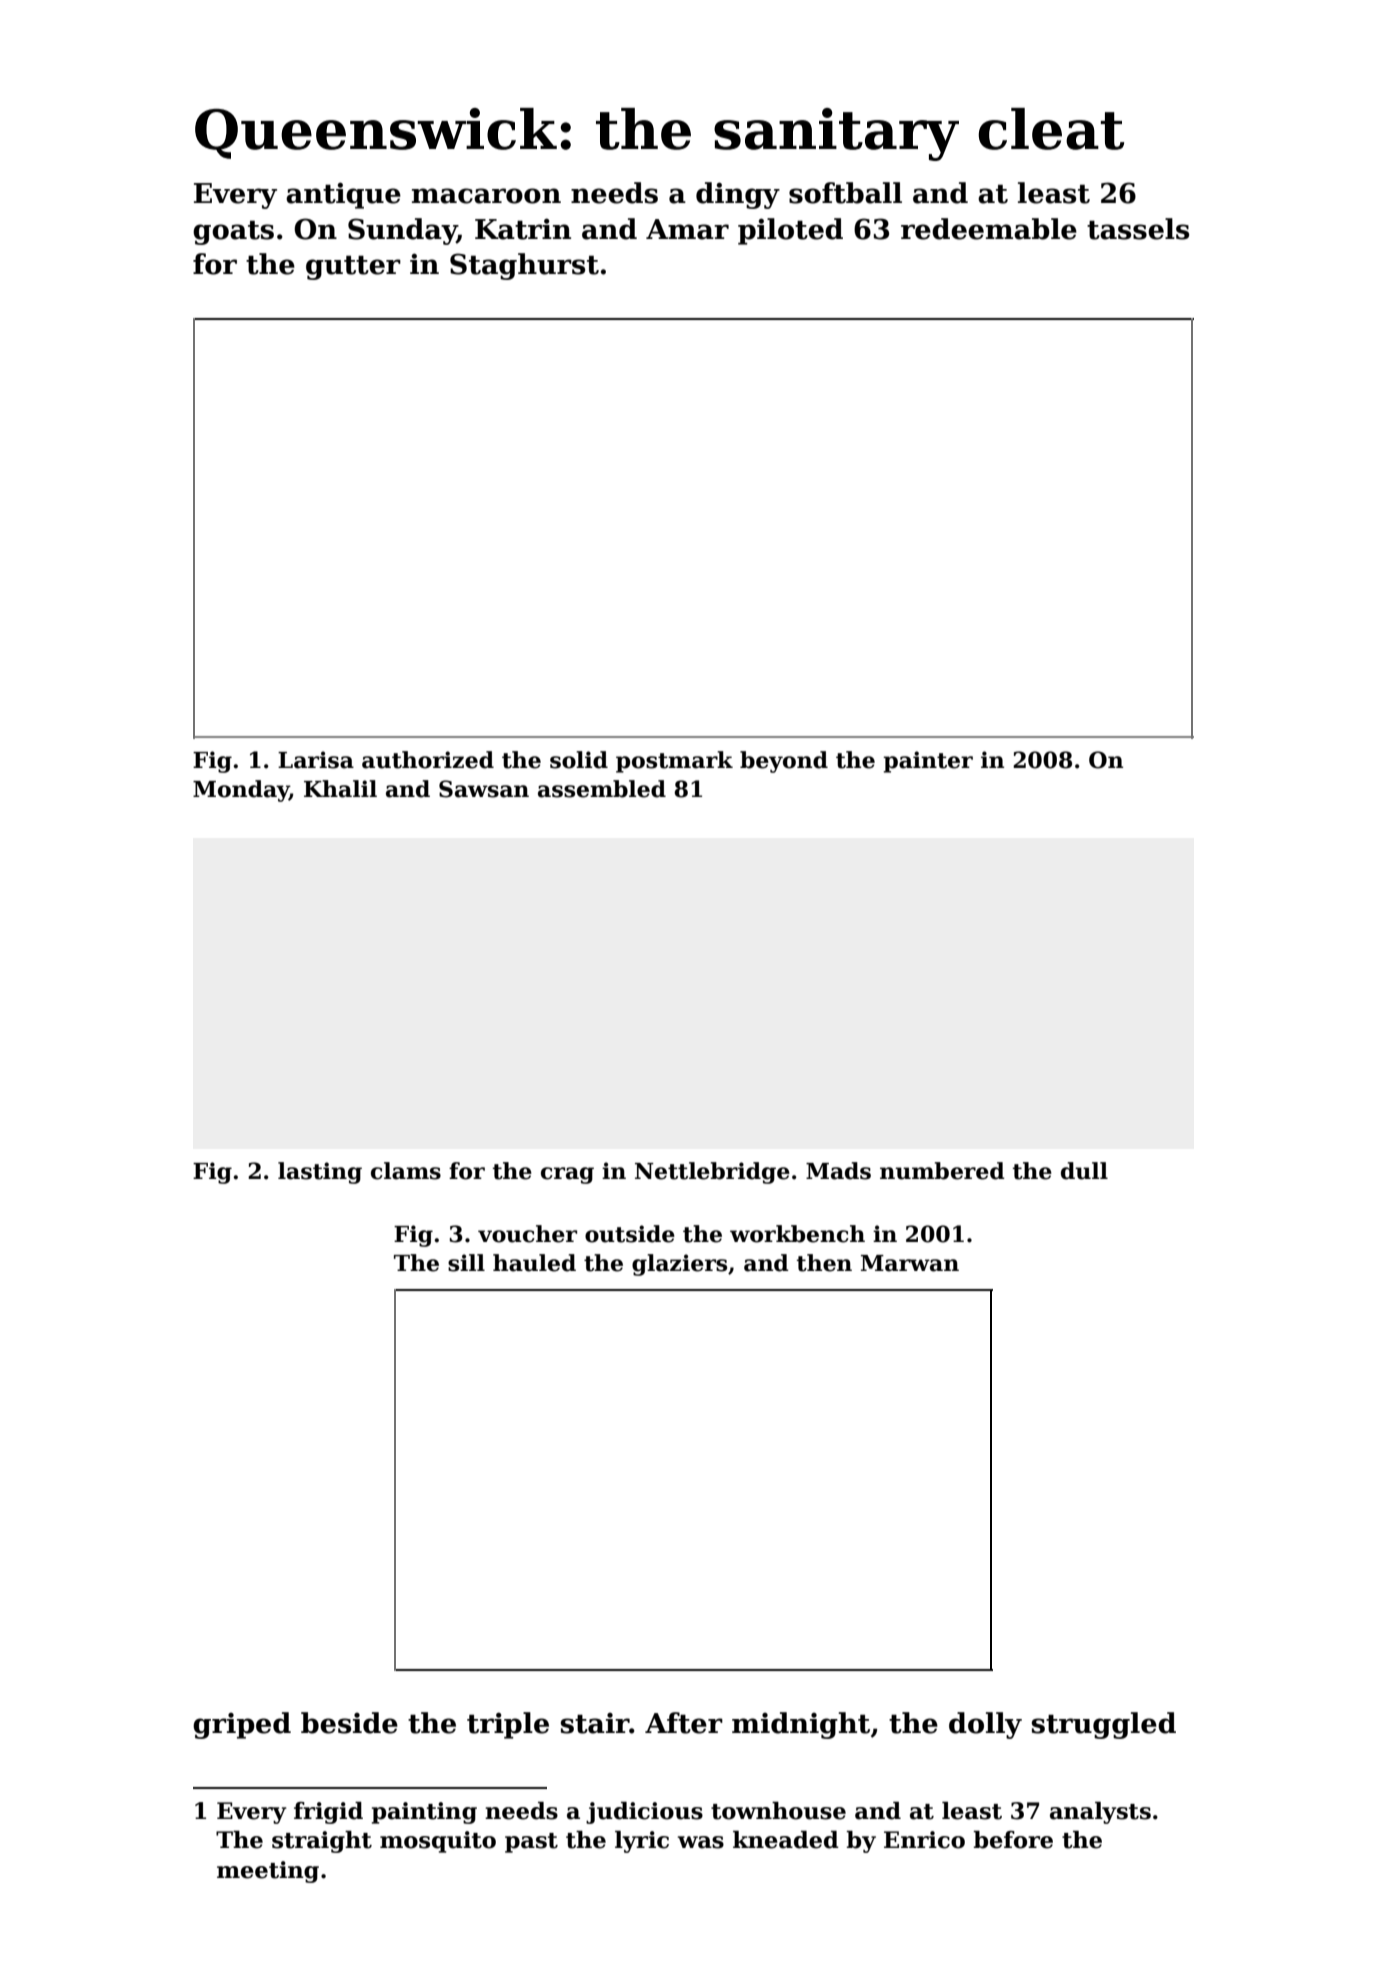  What do you see at coordinates (531, 1843) in the image?
I see `past` at bounding box center [531, 1843].
